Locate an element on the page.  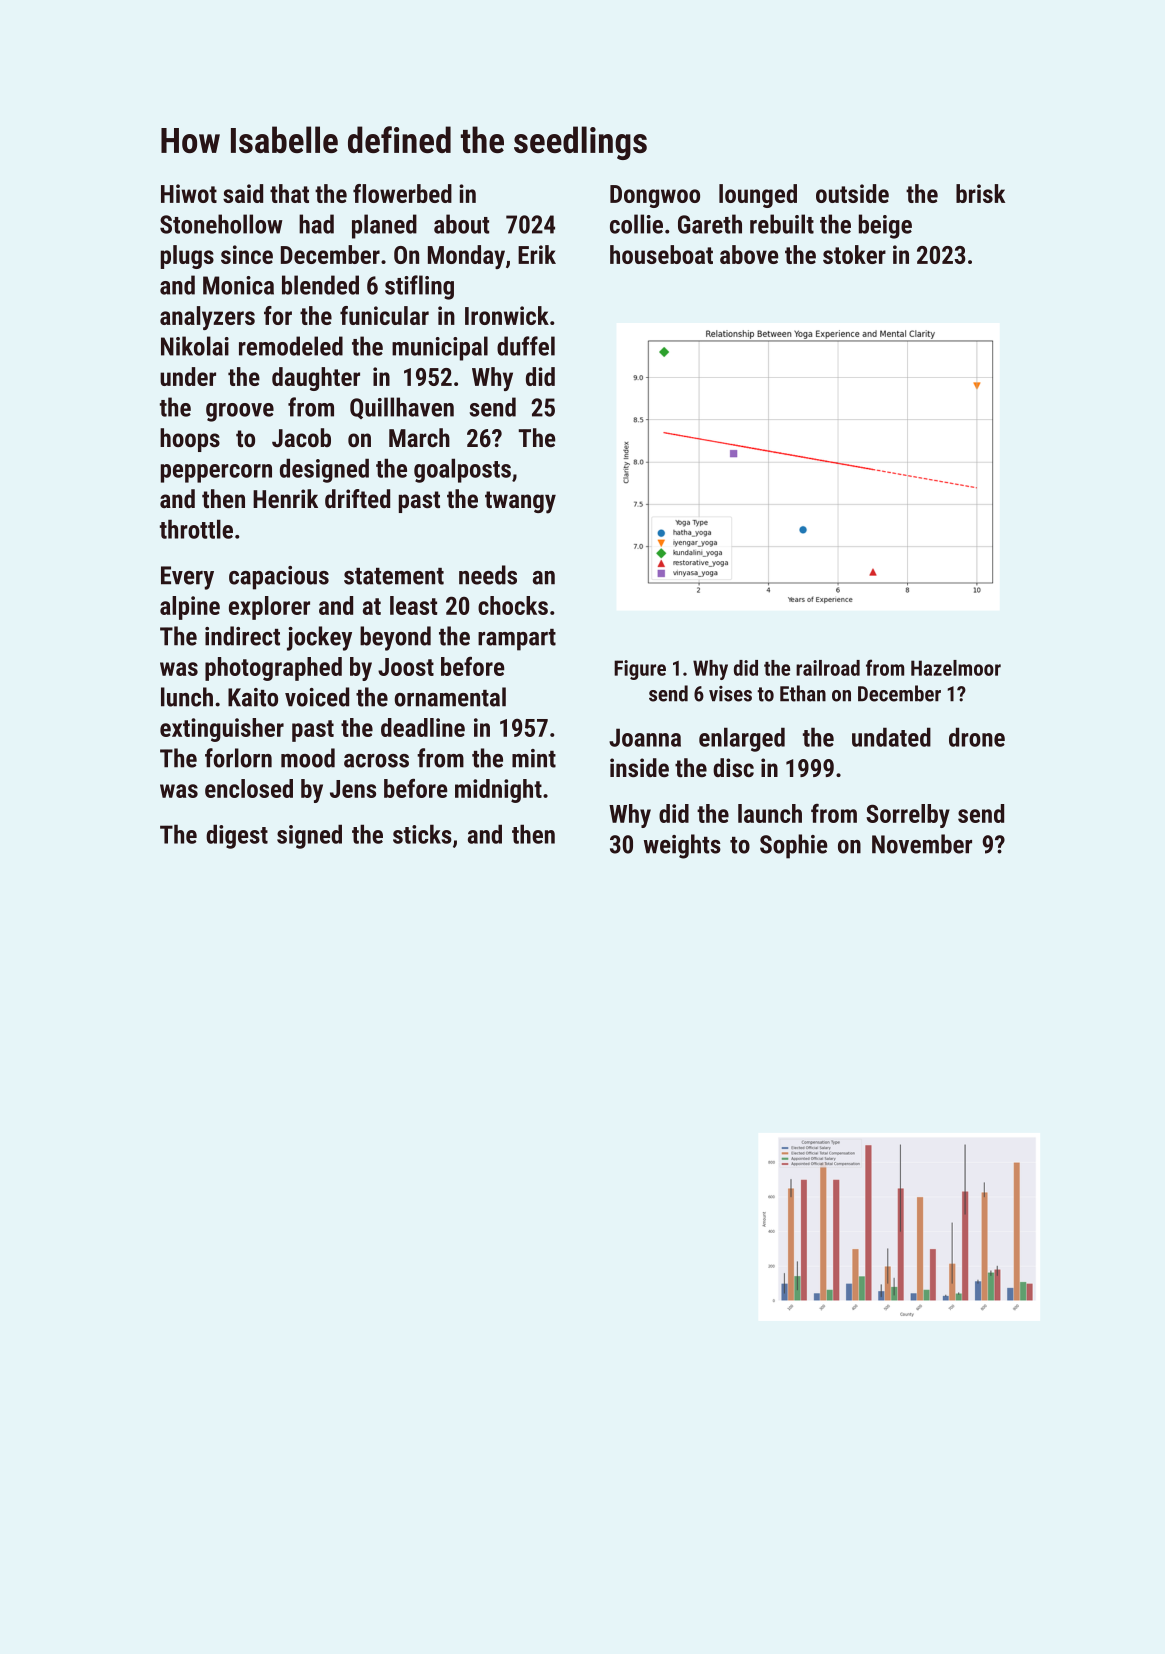
Jens is located at coordinates (353, 789).
